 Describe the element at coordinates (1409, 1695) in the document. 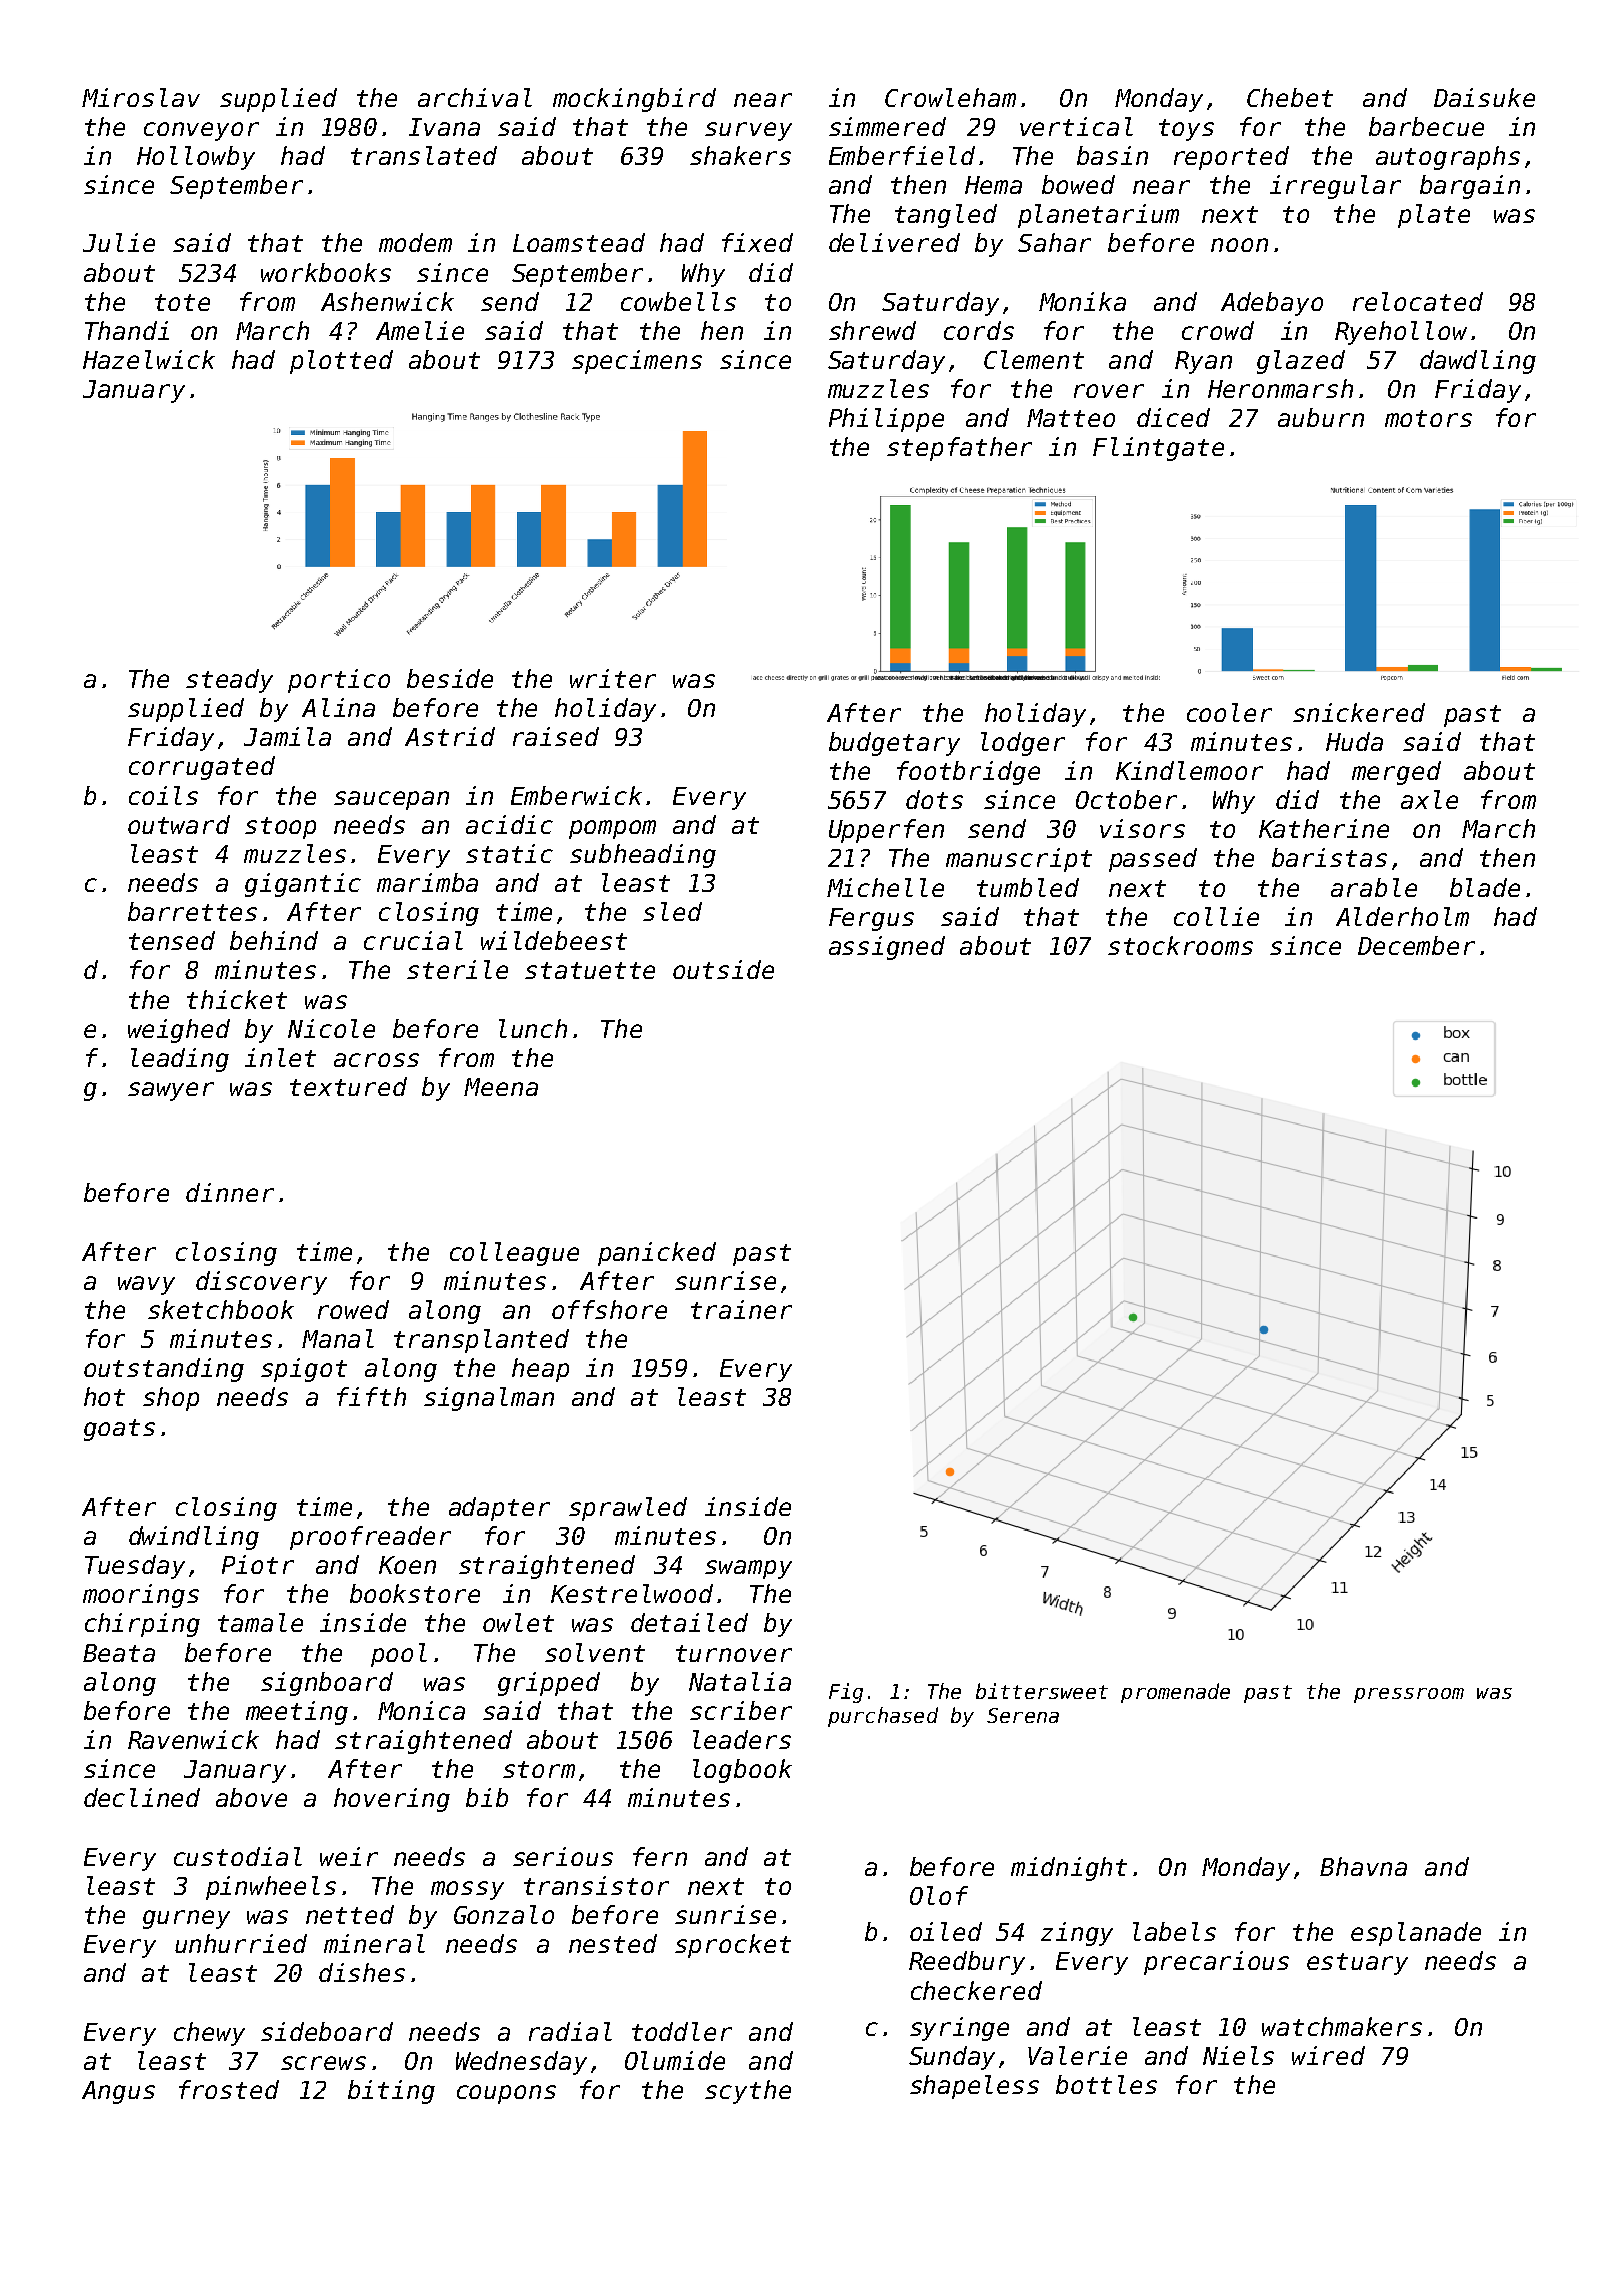

I see `pressroom` at that location.
